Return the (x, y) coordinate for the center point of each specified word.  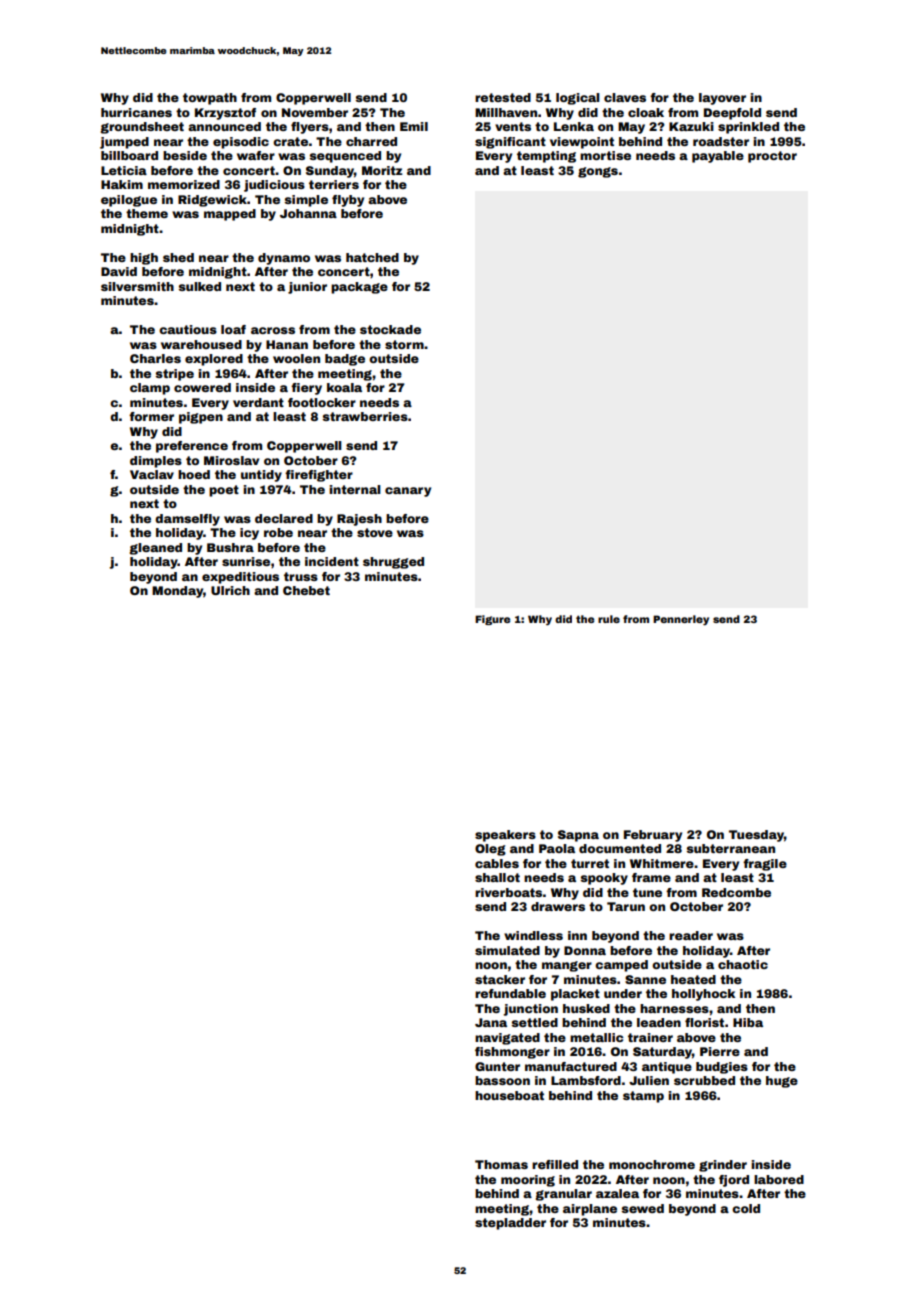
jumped (124, 143)
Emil (414, 126)
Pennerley (681, 620)
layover (722, 99)
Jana (491, 1022)
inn (577, 935)
